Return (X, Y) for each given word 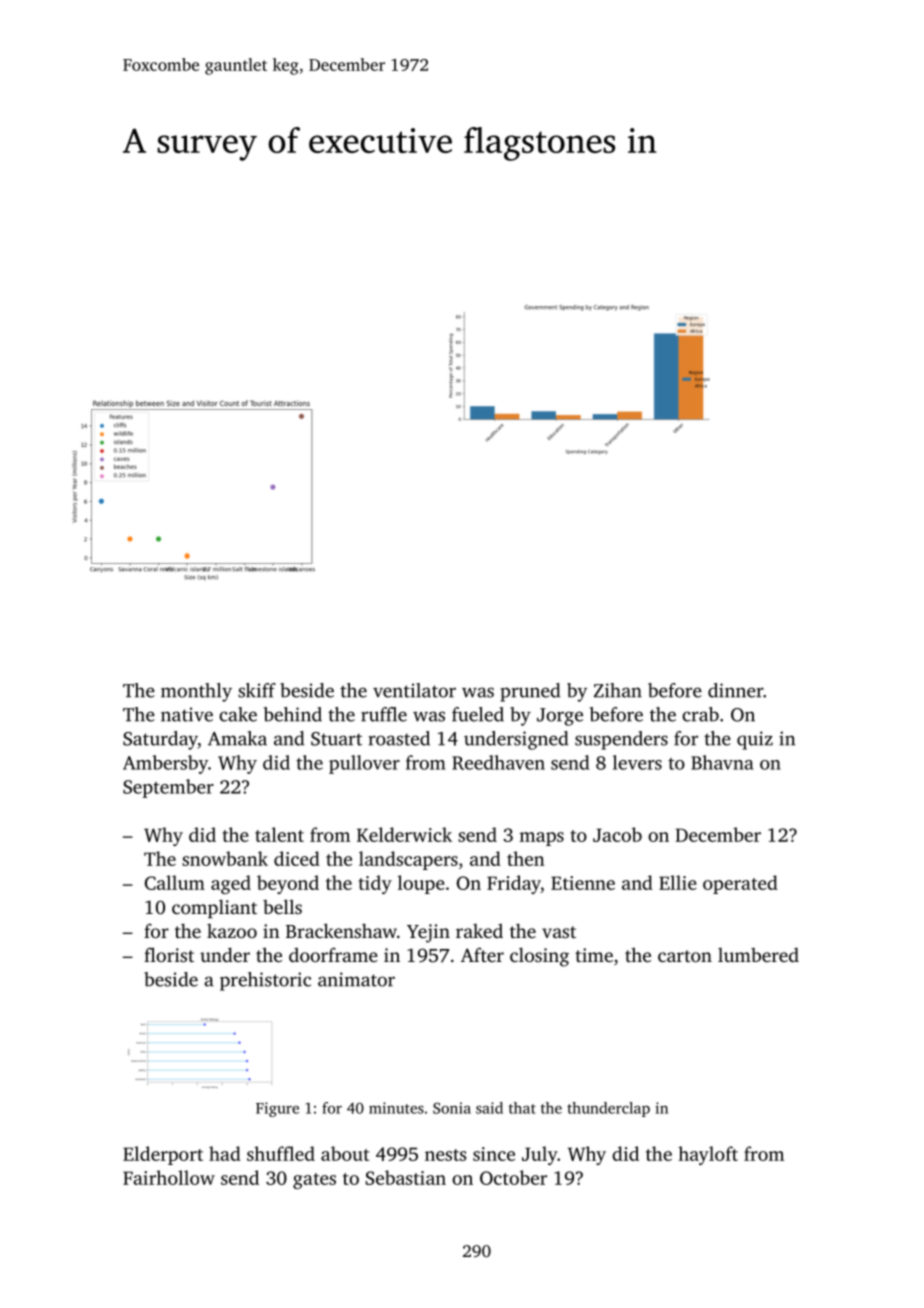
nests (445, 1155)
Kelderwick (404, 834)
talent (279, 834)
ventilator (414, 690)
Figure (277, 1109)
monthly (196, 692)
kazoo (232, 931)
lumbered (758, 955)
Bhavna (722, 762)
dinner (735, 690)
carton (685, 956)
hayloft (708, 1155)
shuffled (281, 1153)
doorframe (333, 954)
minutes (396, 1108)
